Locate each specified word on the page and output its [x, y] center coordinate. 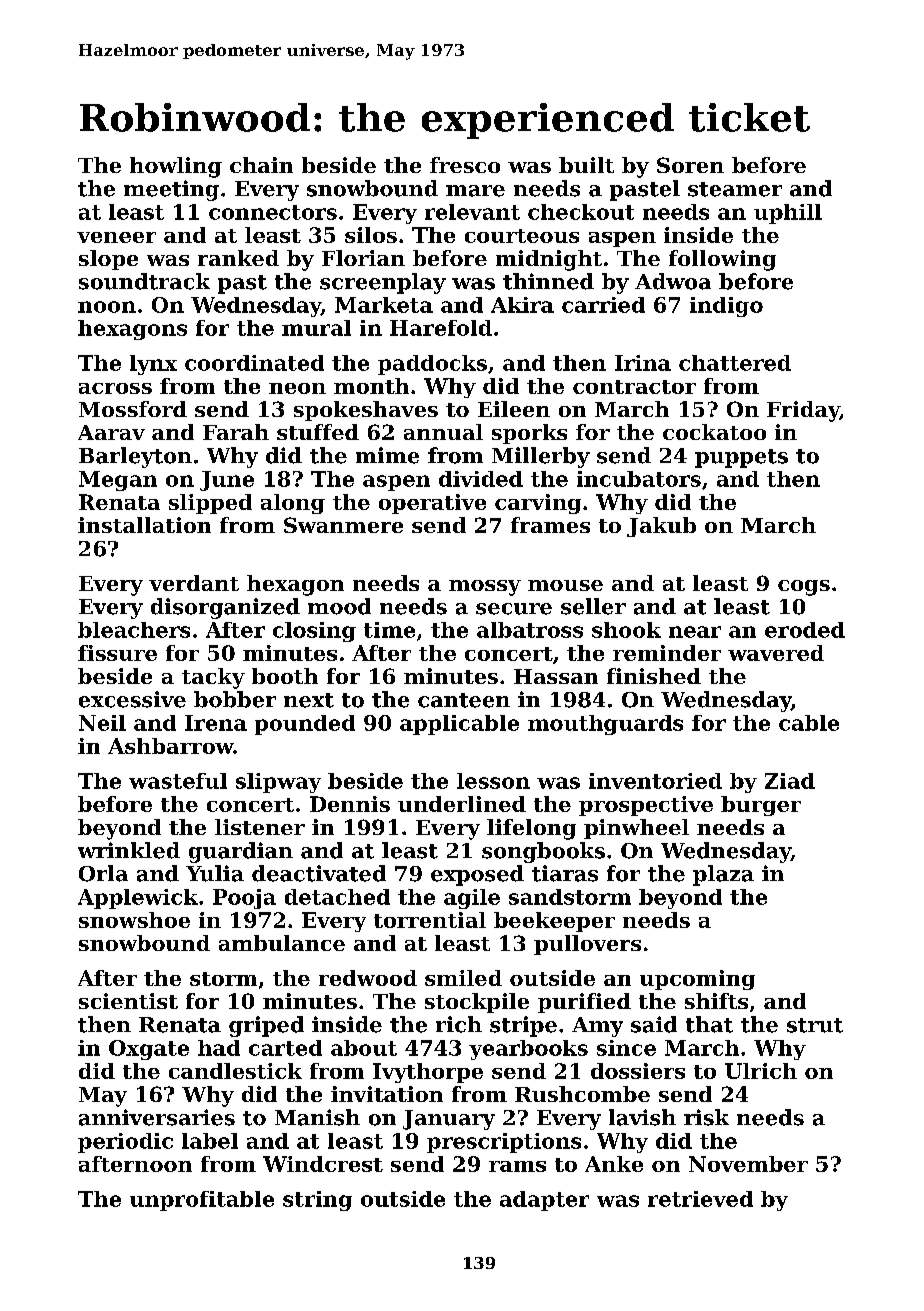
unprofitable [202, 1201]
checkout [581, 212]
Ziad [790, 781]
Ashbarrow [171, 746]
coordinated [254, 363]
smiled [463, 978]
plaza [723, 875]
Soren [690, 165]
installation [144, 525]
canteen [464, 700]
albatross [530, 630]
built [586, 165]
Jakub [661, 527]
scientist [128, 1001]
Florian [363, 258]
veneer [116, 237]
